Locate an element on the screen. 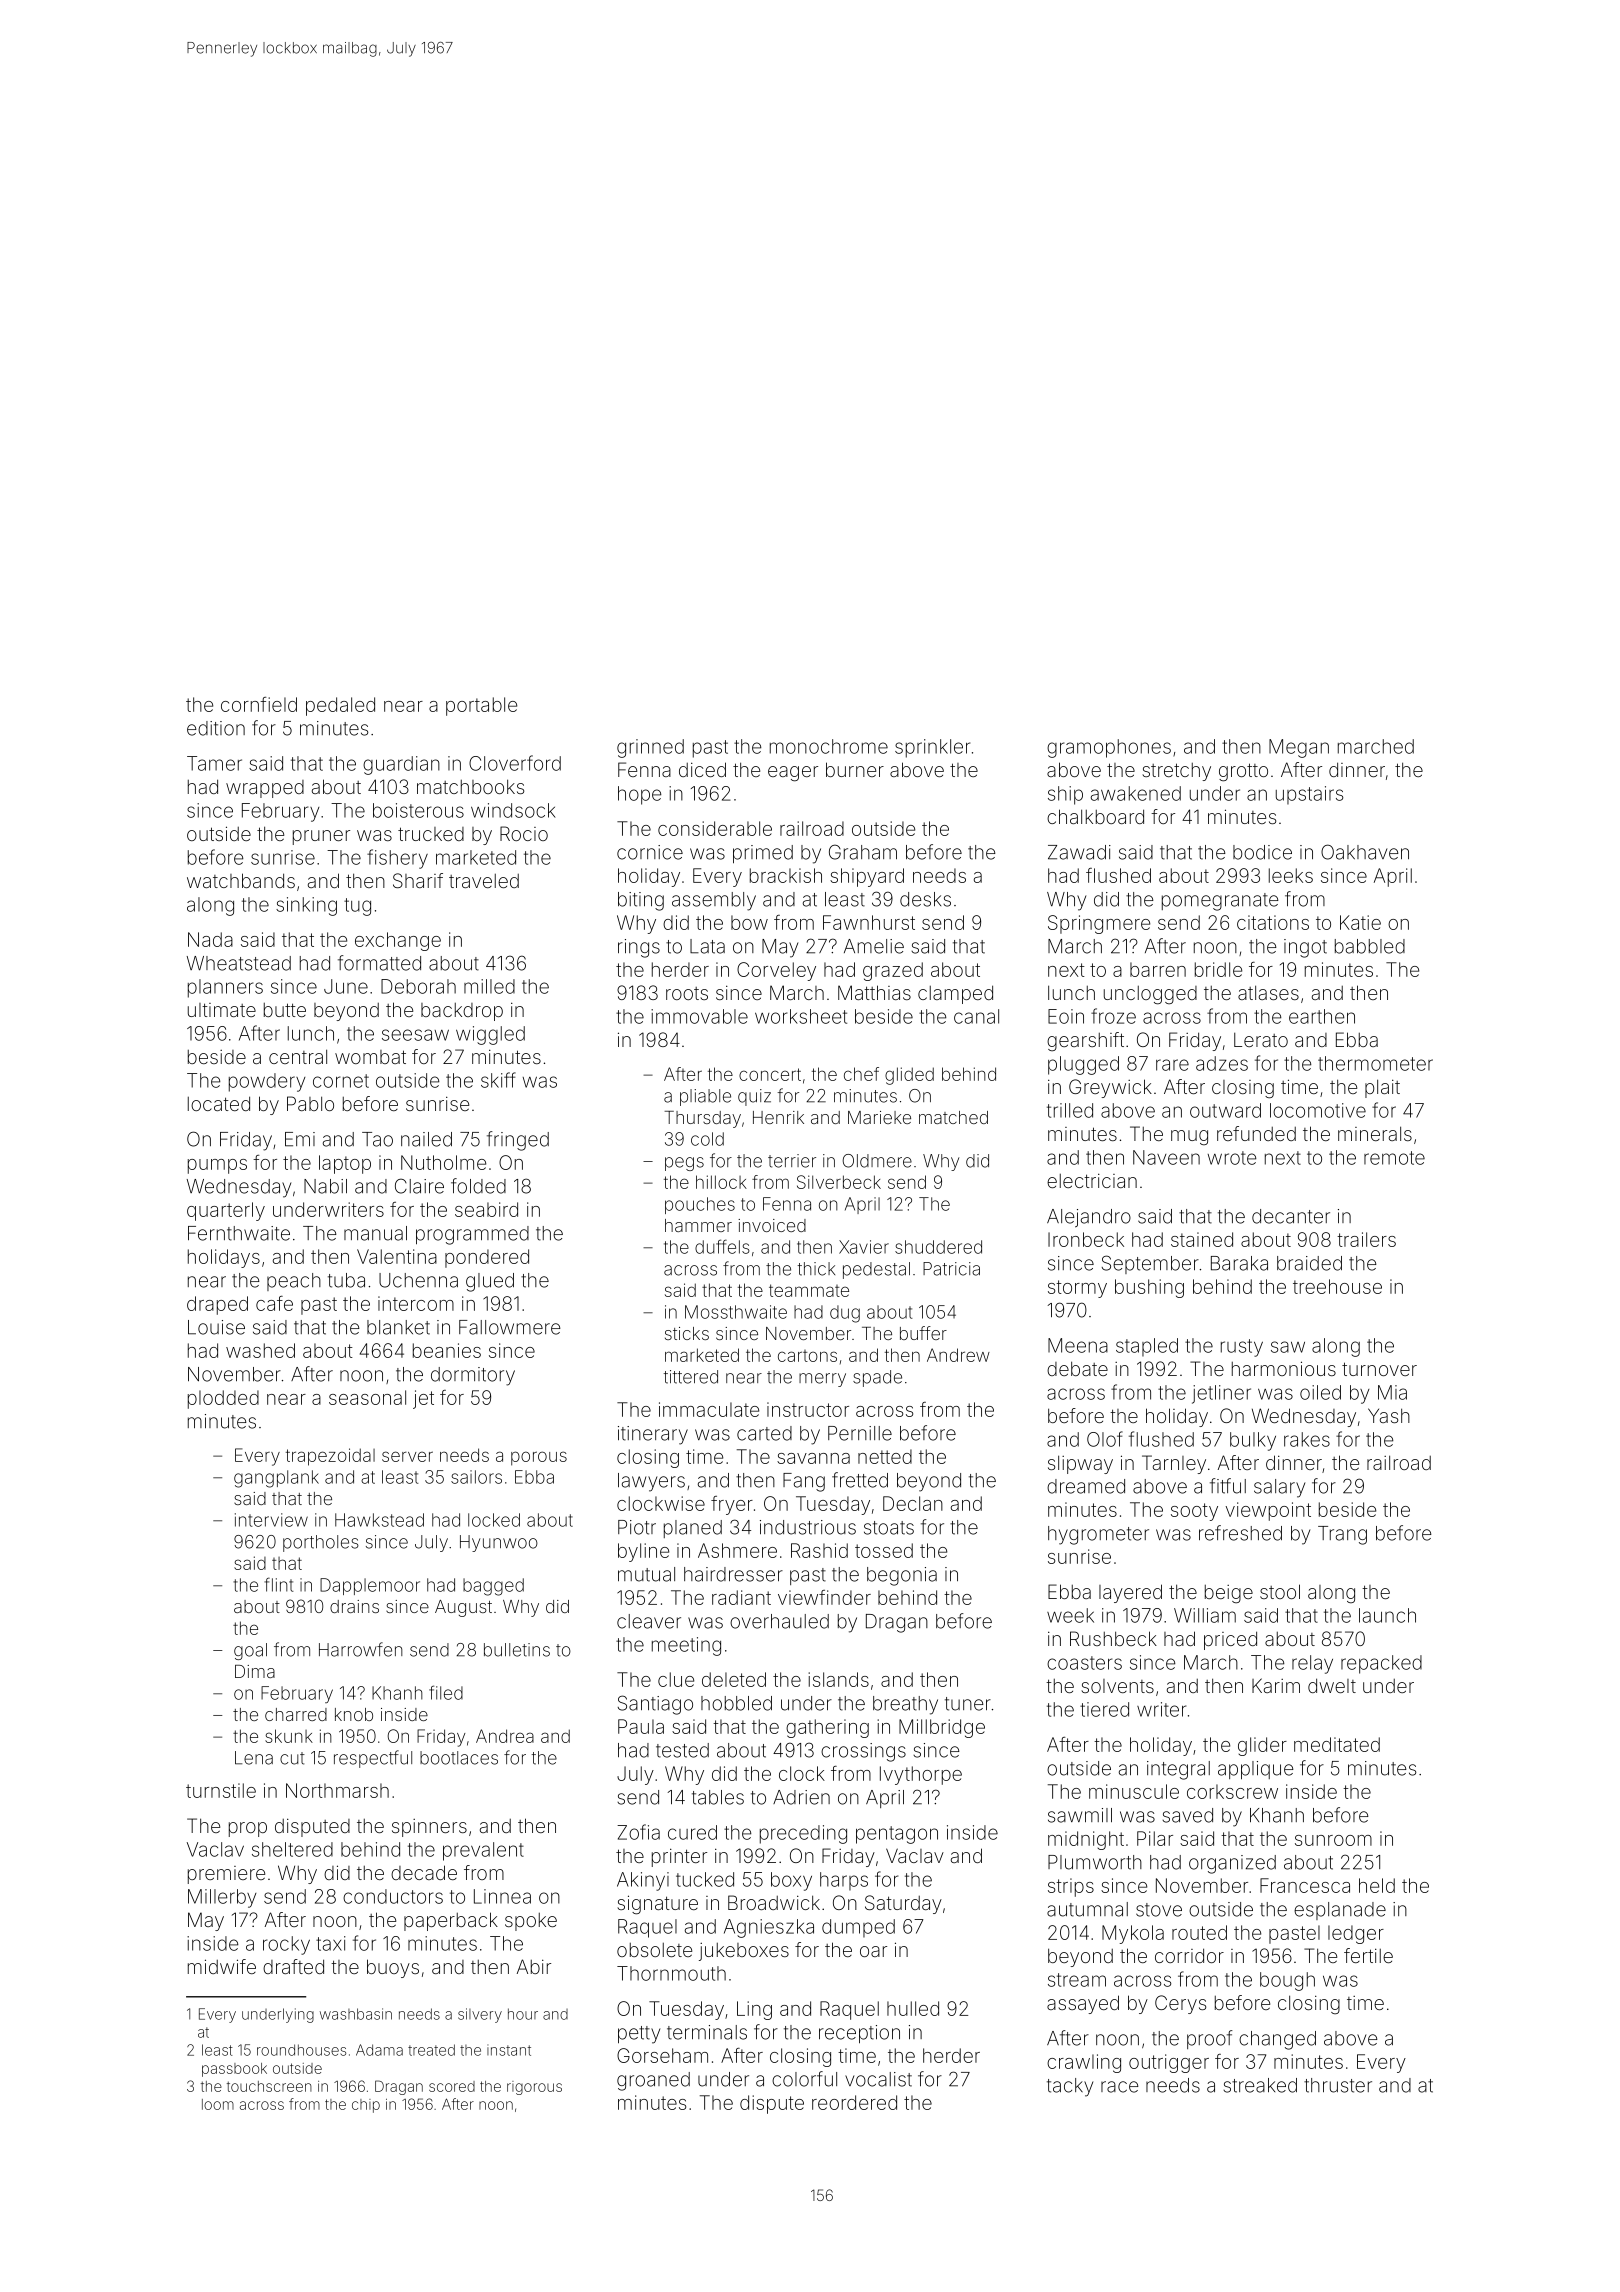 The height and width of the screenshot is (2292, 1620). pruner is located at coordinates (321, 837).
